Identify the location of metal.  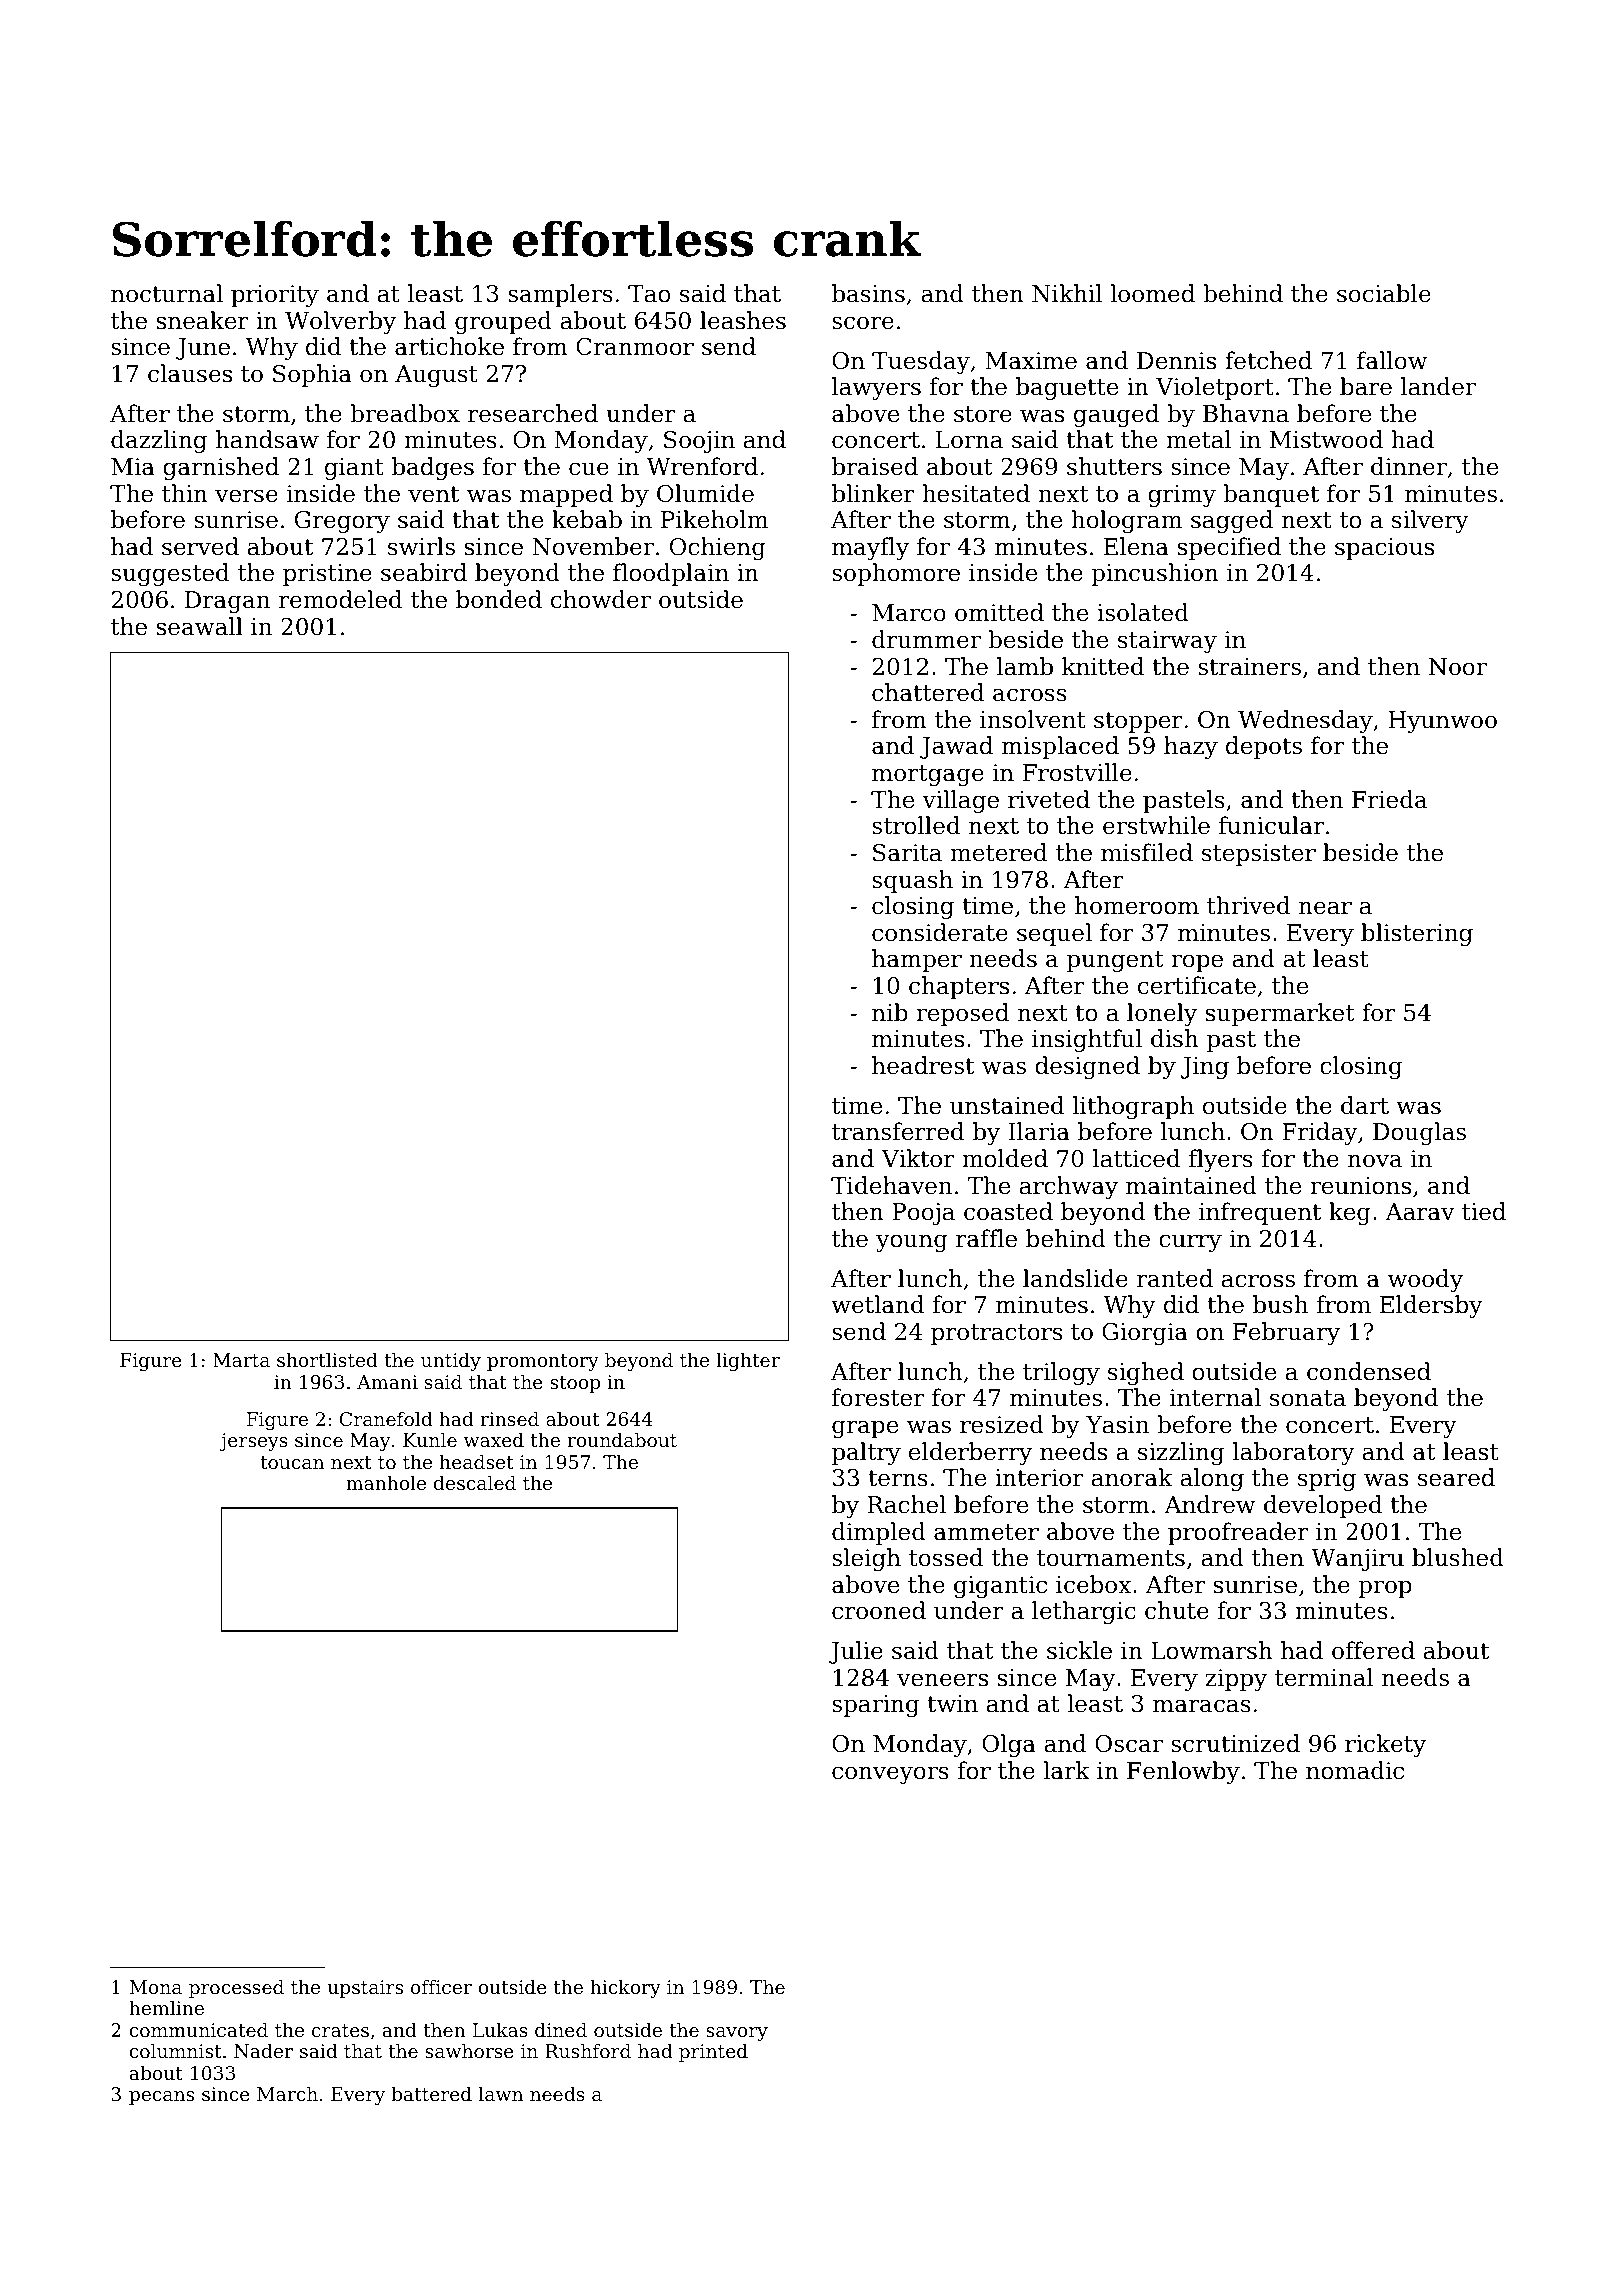
(1198, 439).
